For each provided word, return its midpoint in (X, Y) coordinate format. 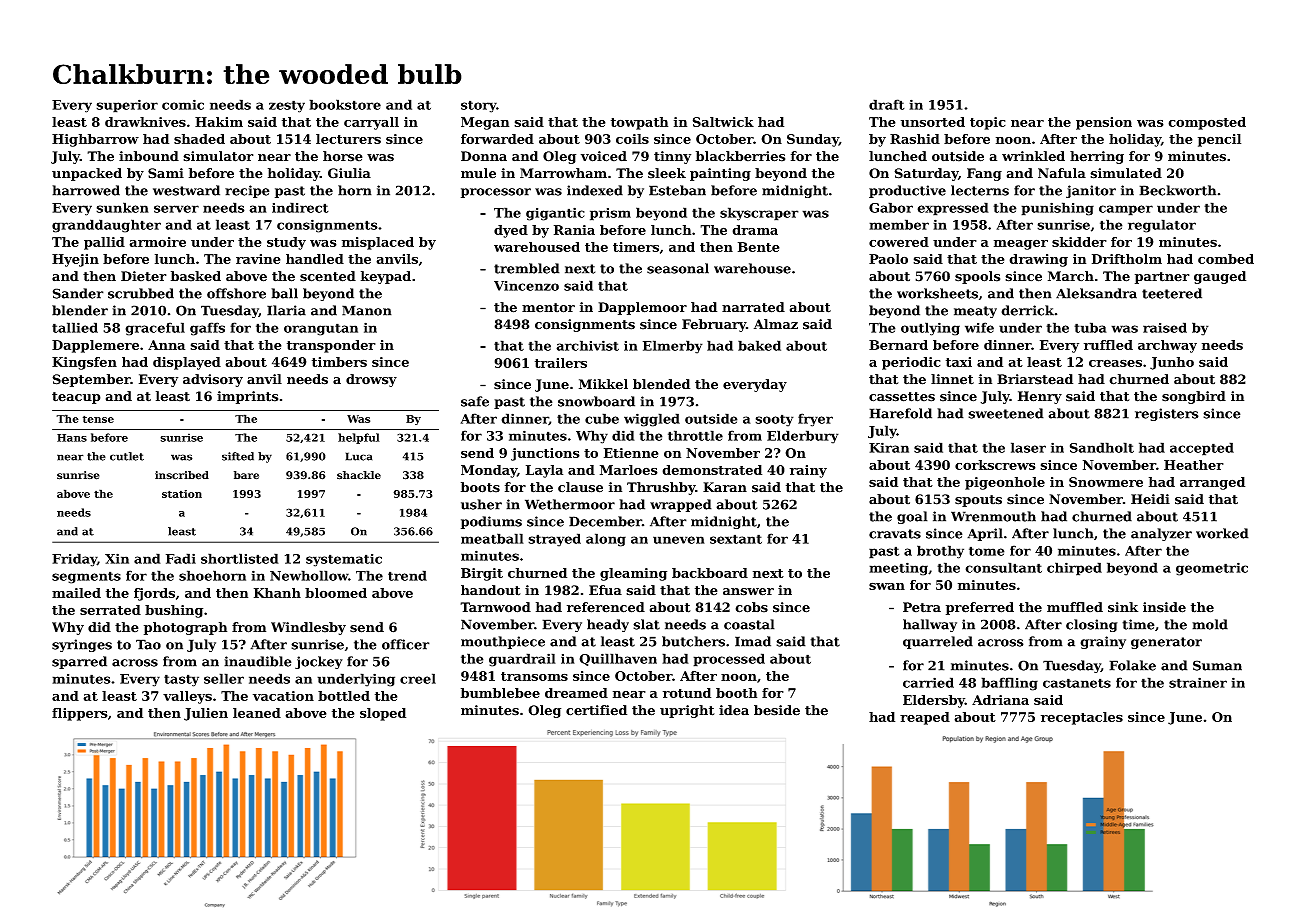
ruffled (1108, 345)
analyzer (1161, 534)
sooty (774, 420)
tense (98, 419)
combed (1226, 259)
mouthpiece (503, 642)
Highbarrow (95, 140)
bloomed (336, 593)
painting (720, 174)
